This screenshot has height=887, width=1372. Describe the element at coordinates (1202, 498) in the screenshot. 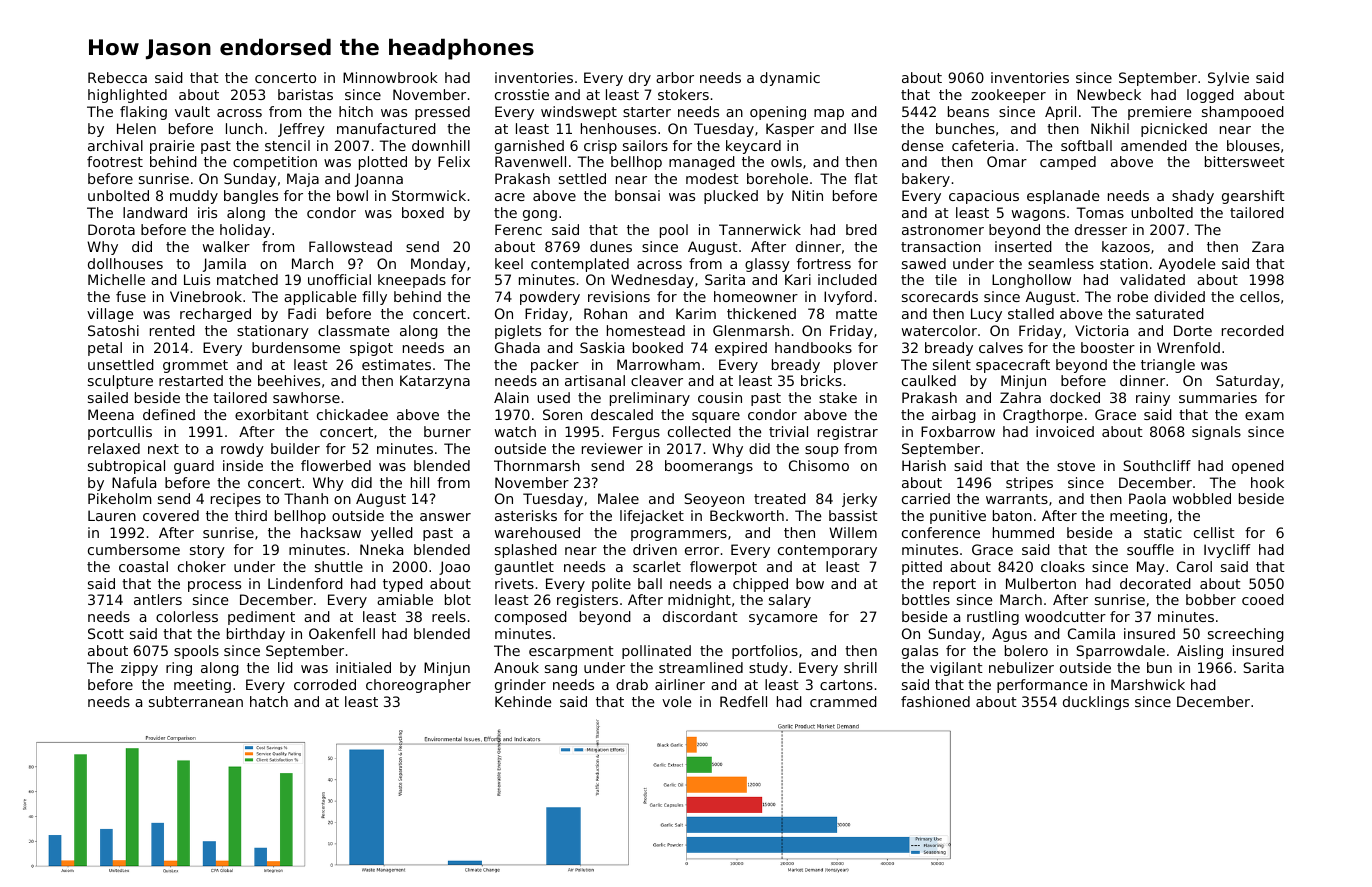

I see `wobbled` at that location.
